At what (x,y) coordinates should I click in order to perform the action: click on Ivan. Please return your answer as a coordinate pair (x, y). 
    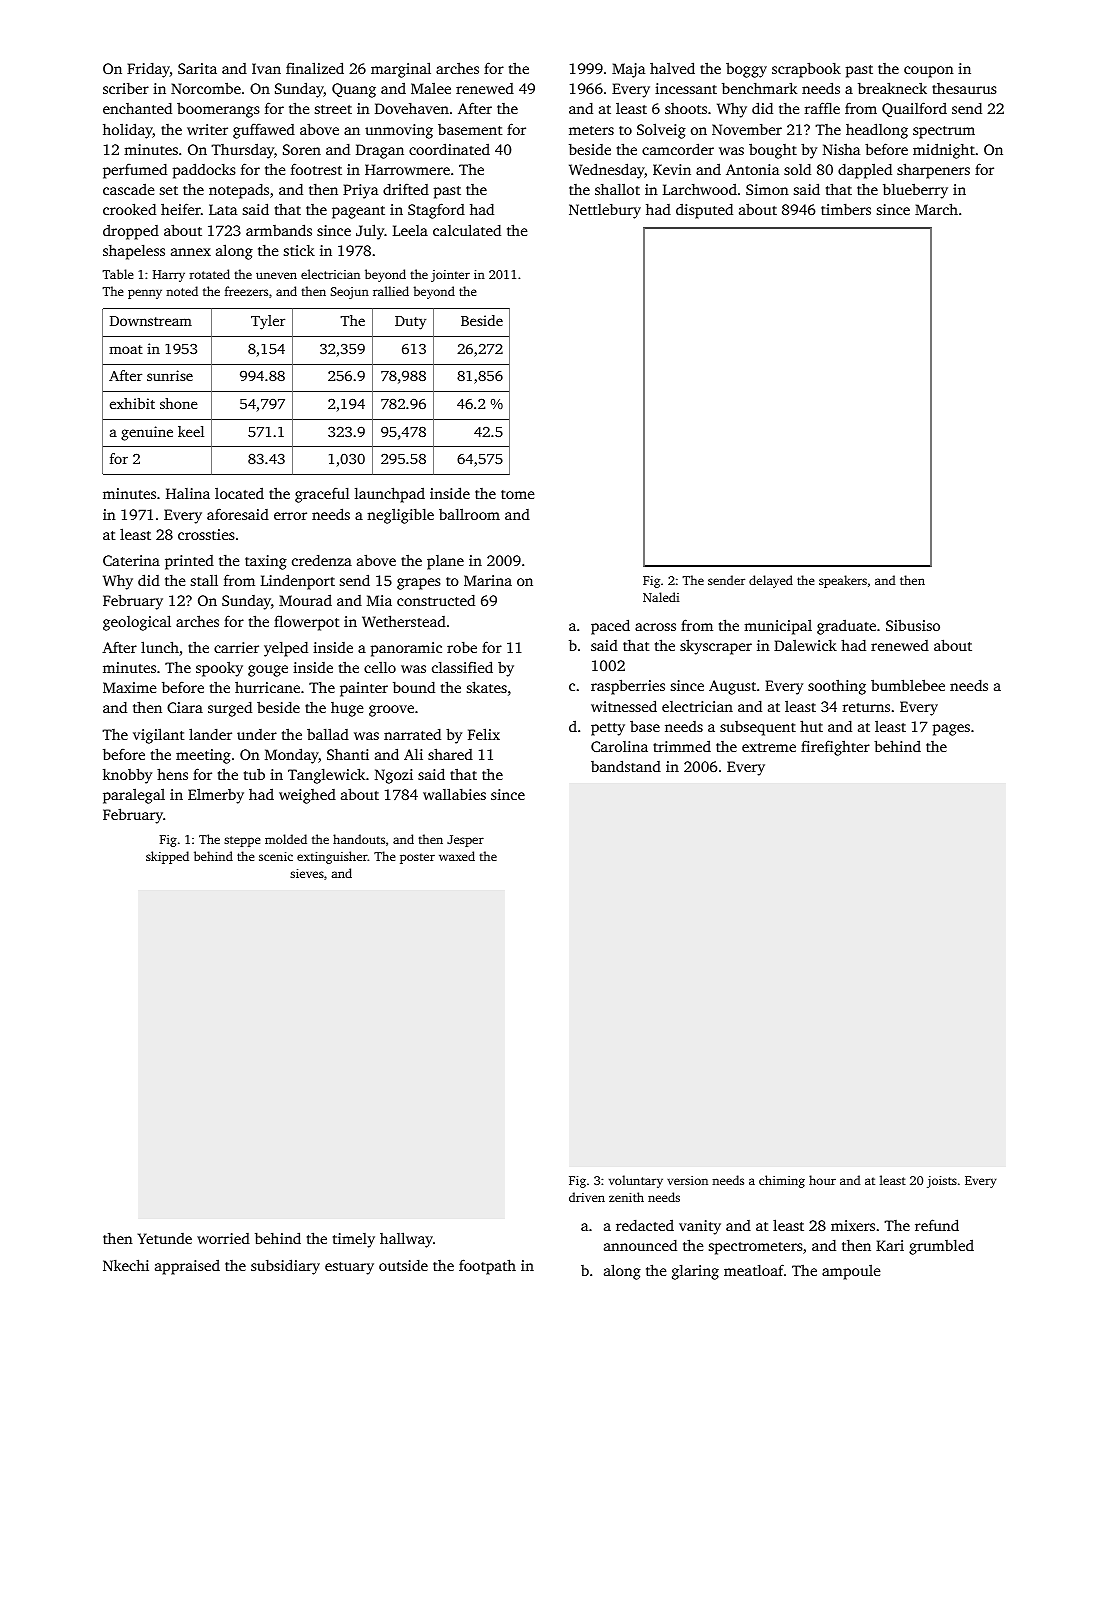
    Looking at the image, I should click on (266, 68).
